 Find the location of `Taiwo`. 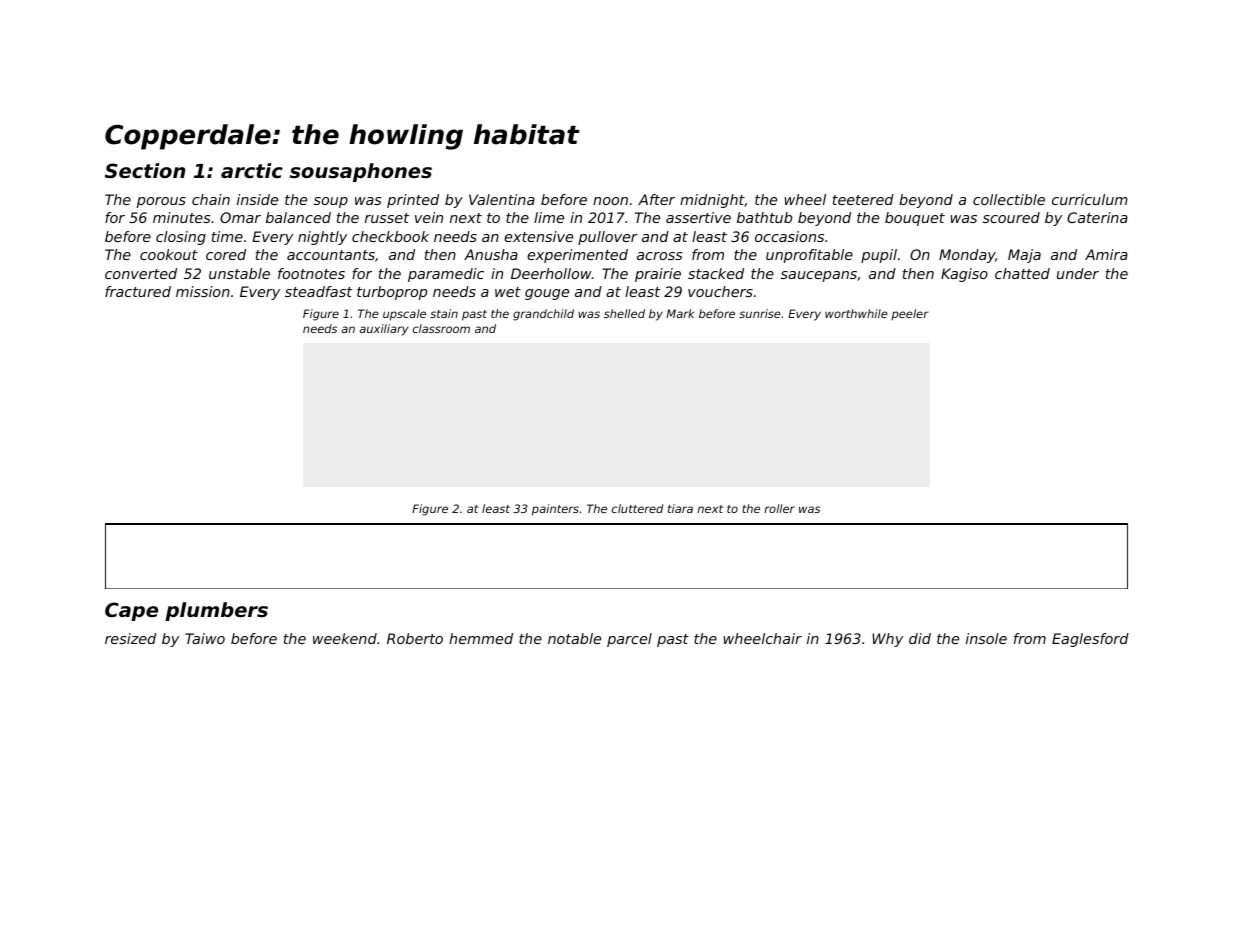

Taiwo is located at coordinates (205, 638).
